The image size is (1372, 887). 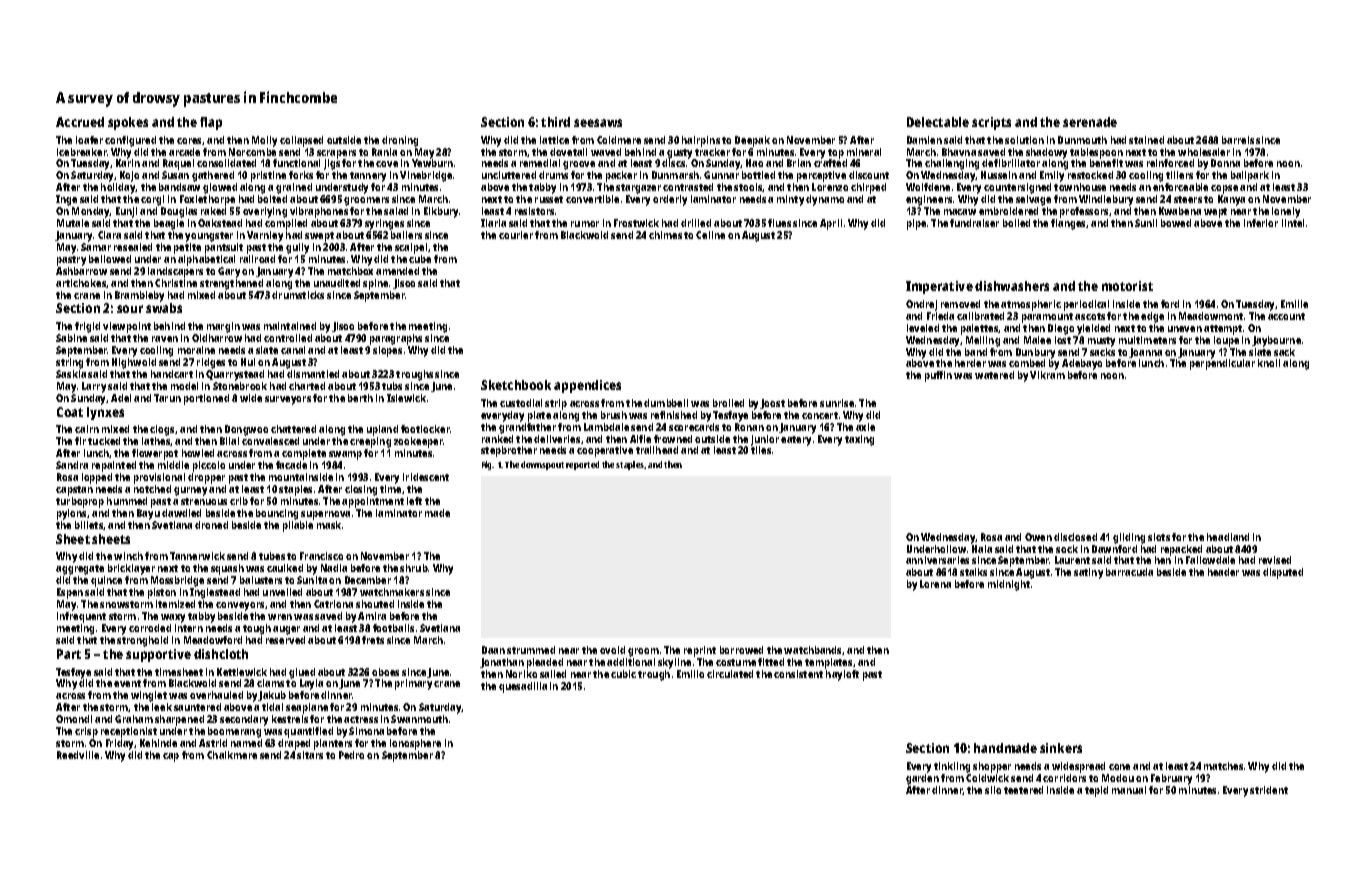 What do you see at coordinates (329, 525) in the document?
I see `mask` at bounding box center [329, 525].
